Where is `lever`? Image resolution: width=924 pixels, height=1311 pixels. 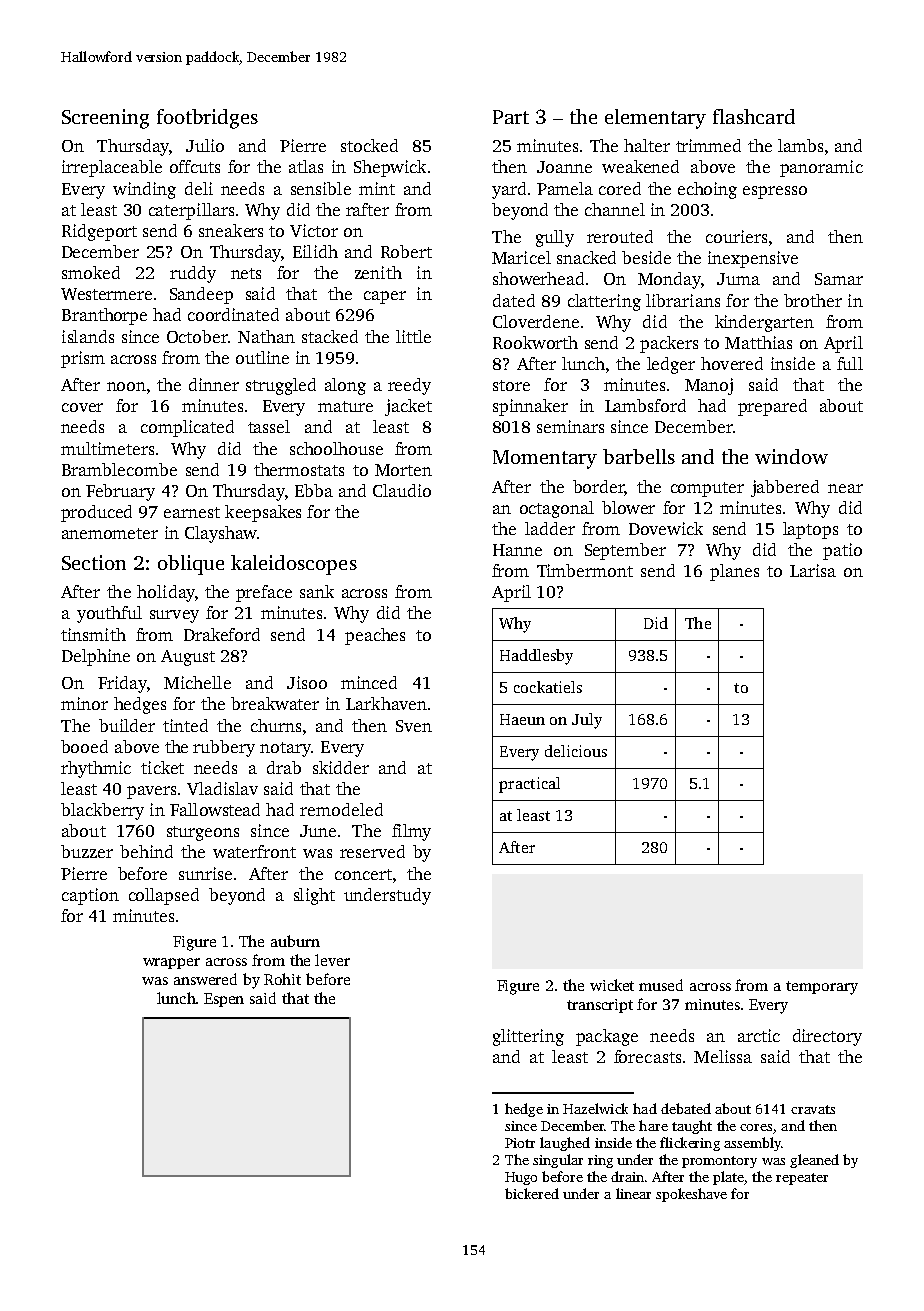 lever is located at coordinates (332, 960).
